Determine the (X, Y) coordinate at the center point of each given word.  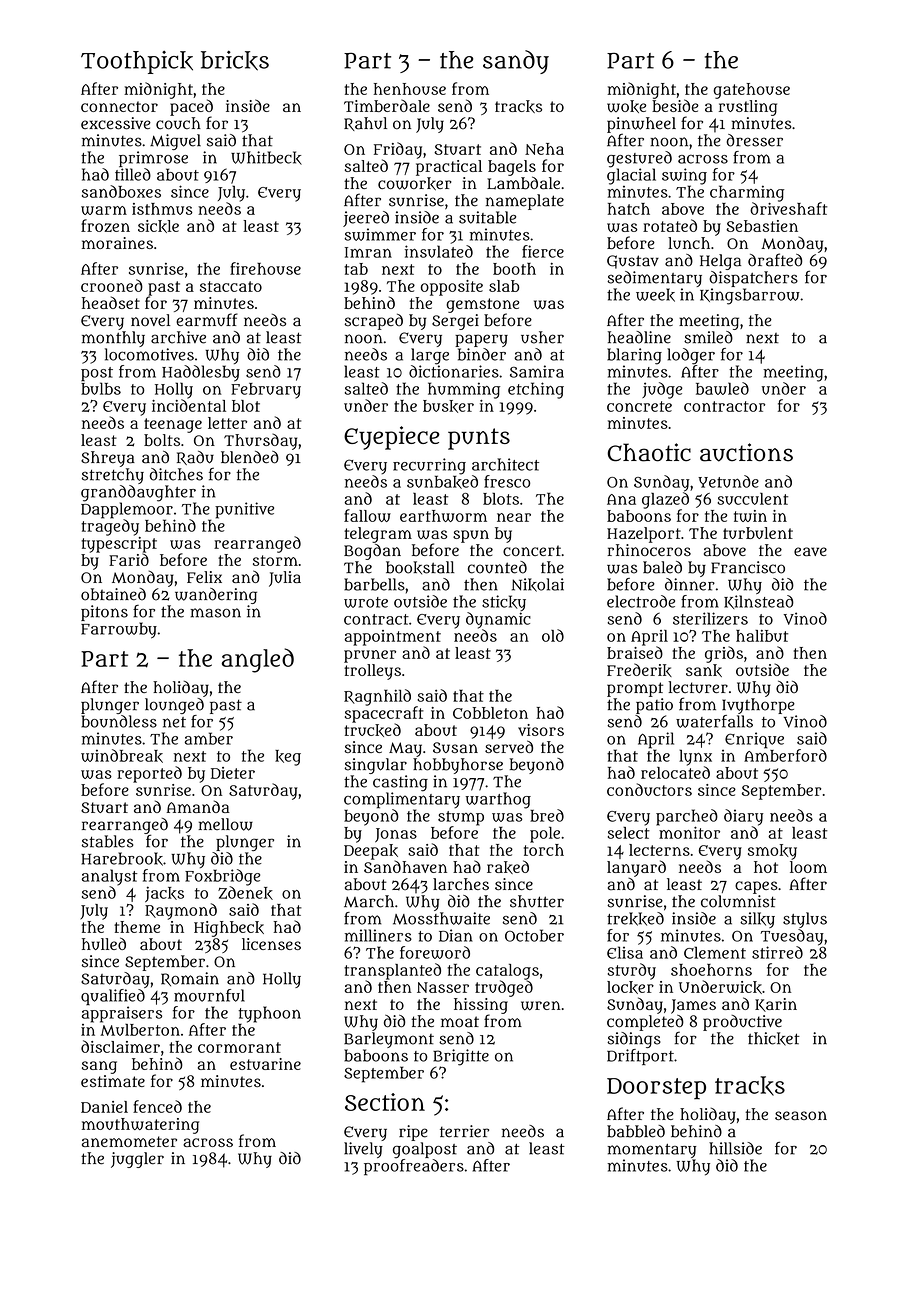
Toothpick (137, 62)
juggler (137, 1160)
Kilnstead (759, 602)
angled (258, 660)
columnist (738, 901)
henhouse (410, 89)
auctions (746, 452)
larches (461, 884)
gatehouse (751, 91)
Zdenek (245, 893)
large (430, 356)
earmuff (207, 320)
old (553, 635)
